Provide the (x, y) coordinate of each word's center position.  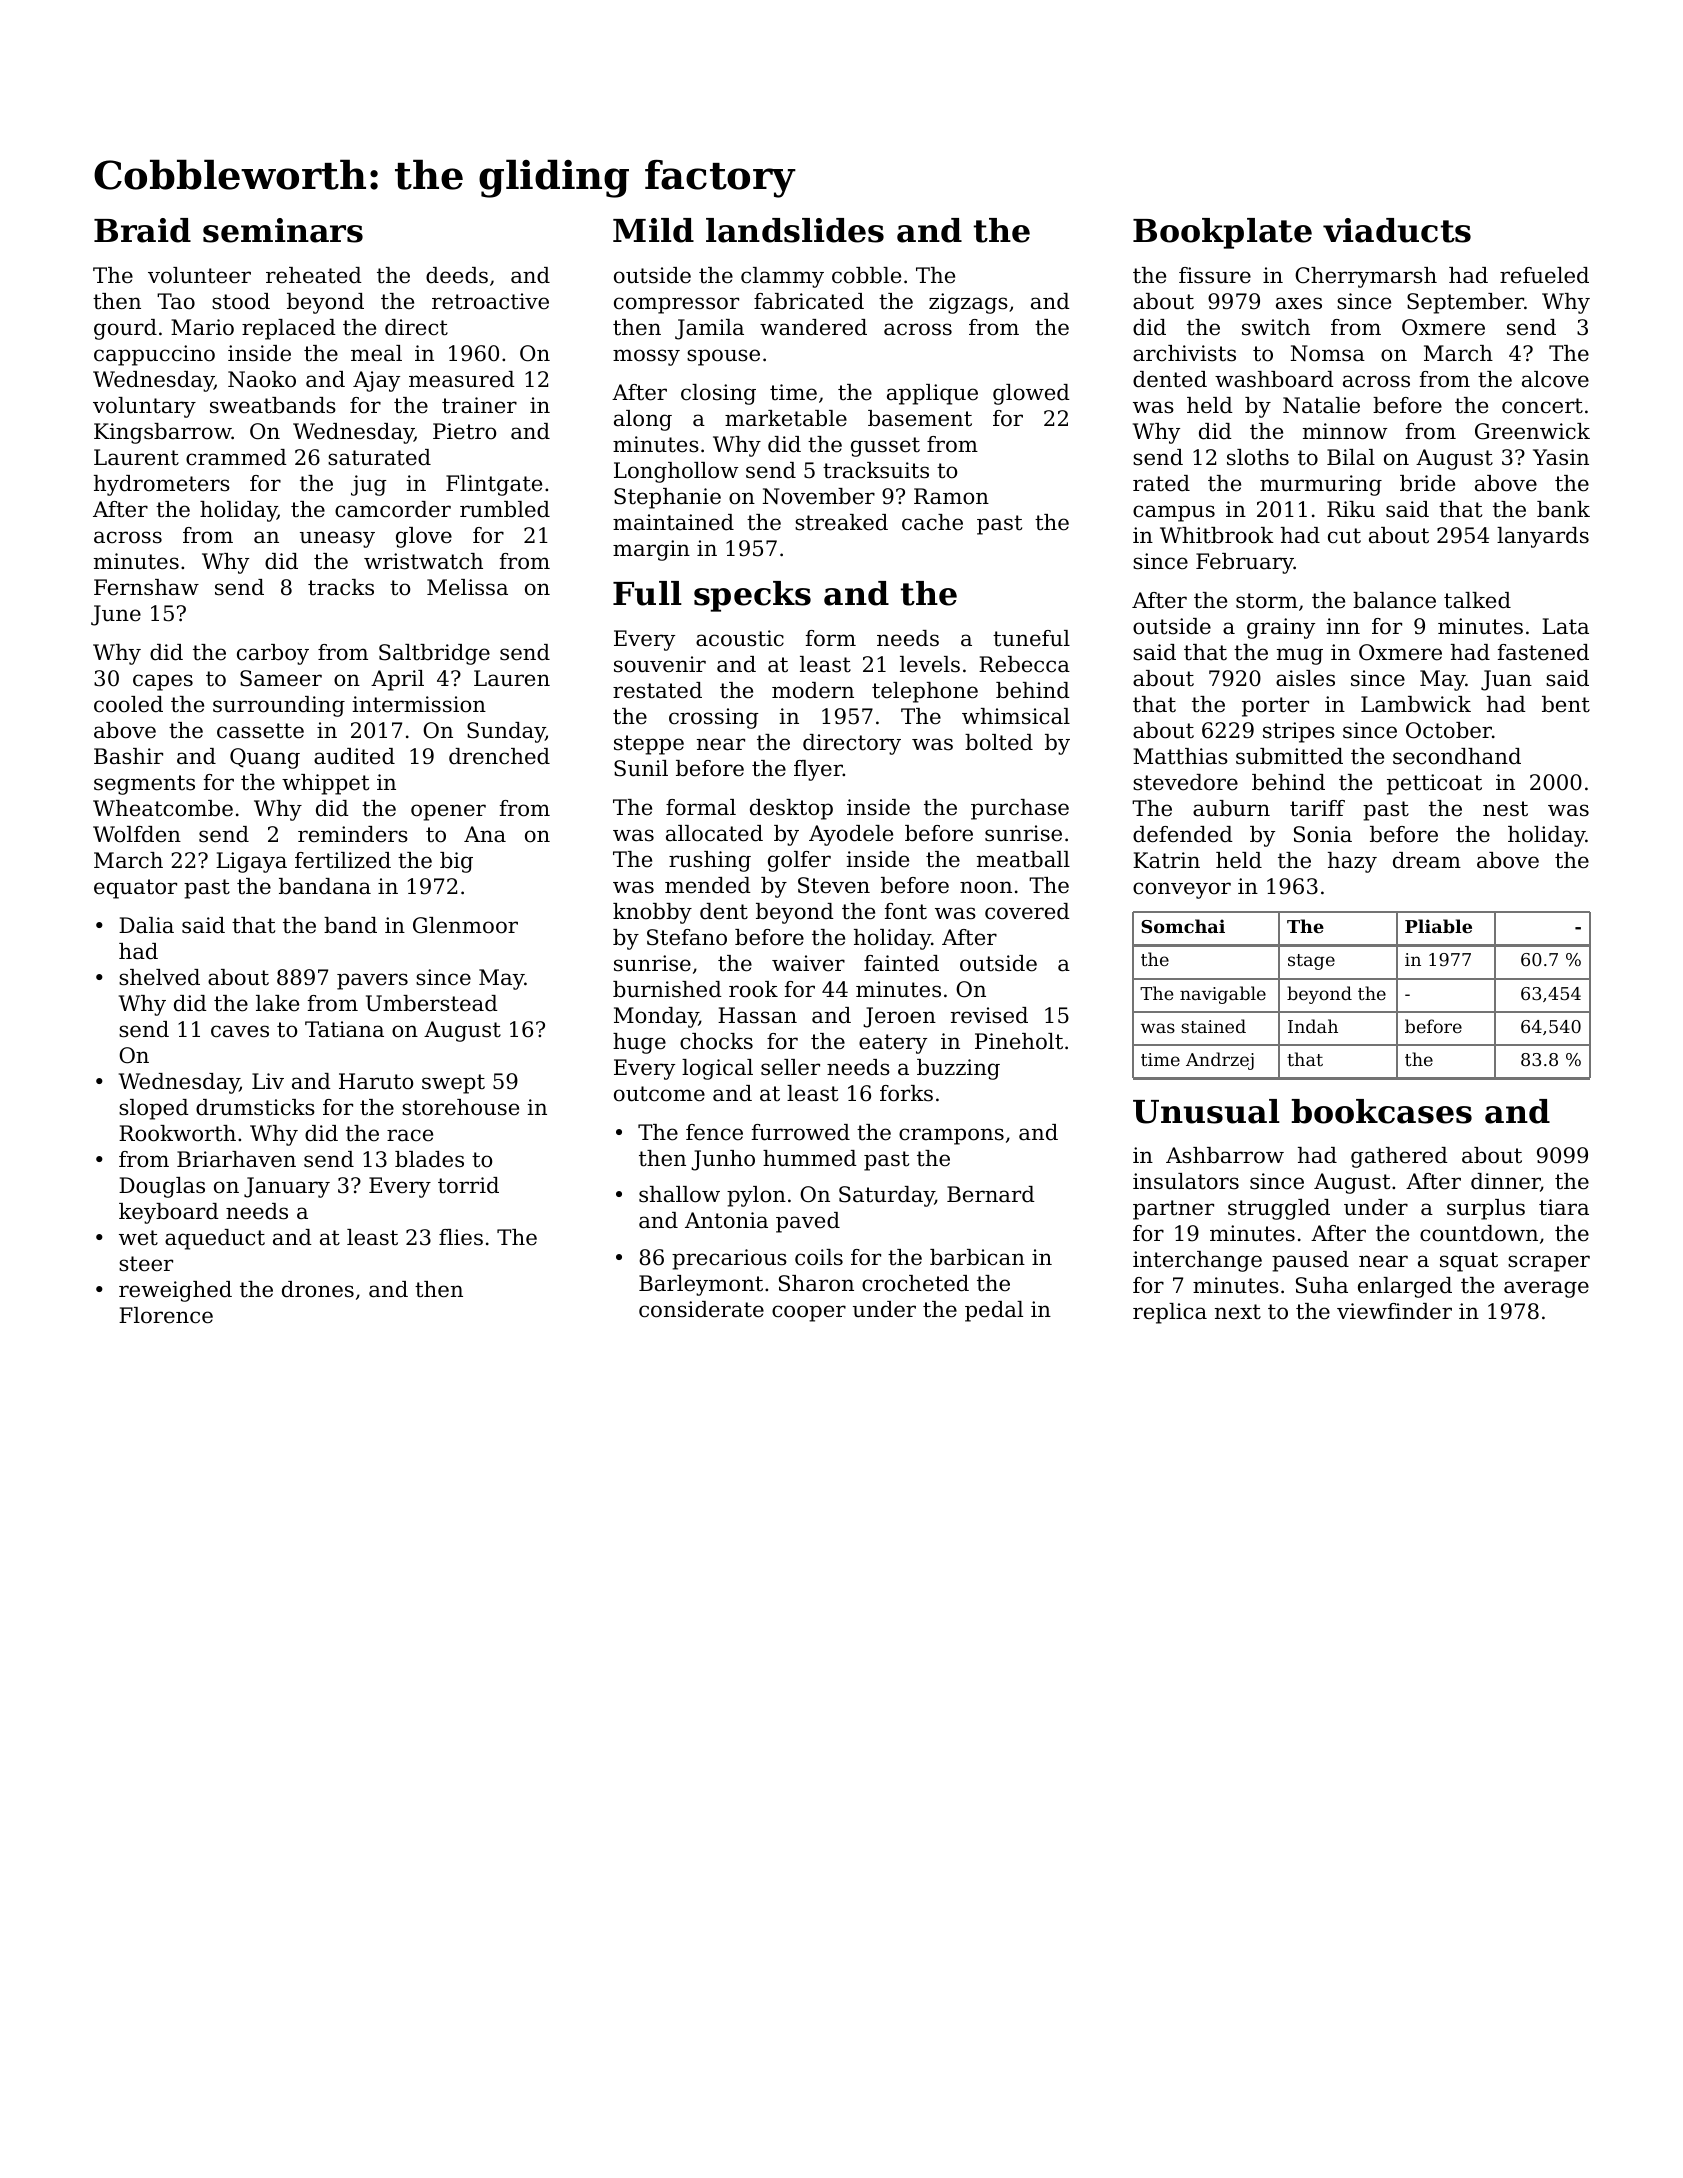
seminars (283, 230)
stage (1311, 962)
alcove (1555, 379)
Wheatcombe (163, 808)
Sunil (641, 768)
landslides (795, 230)
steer (146, 1264)
